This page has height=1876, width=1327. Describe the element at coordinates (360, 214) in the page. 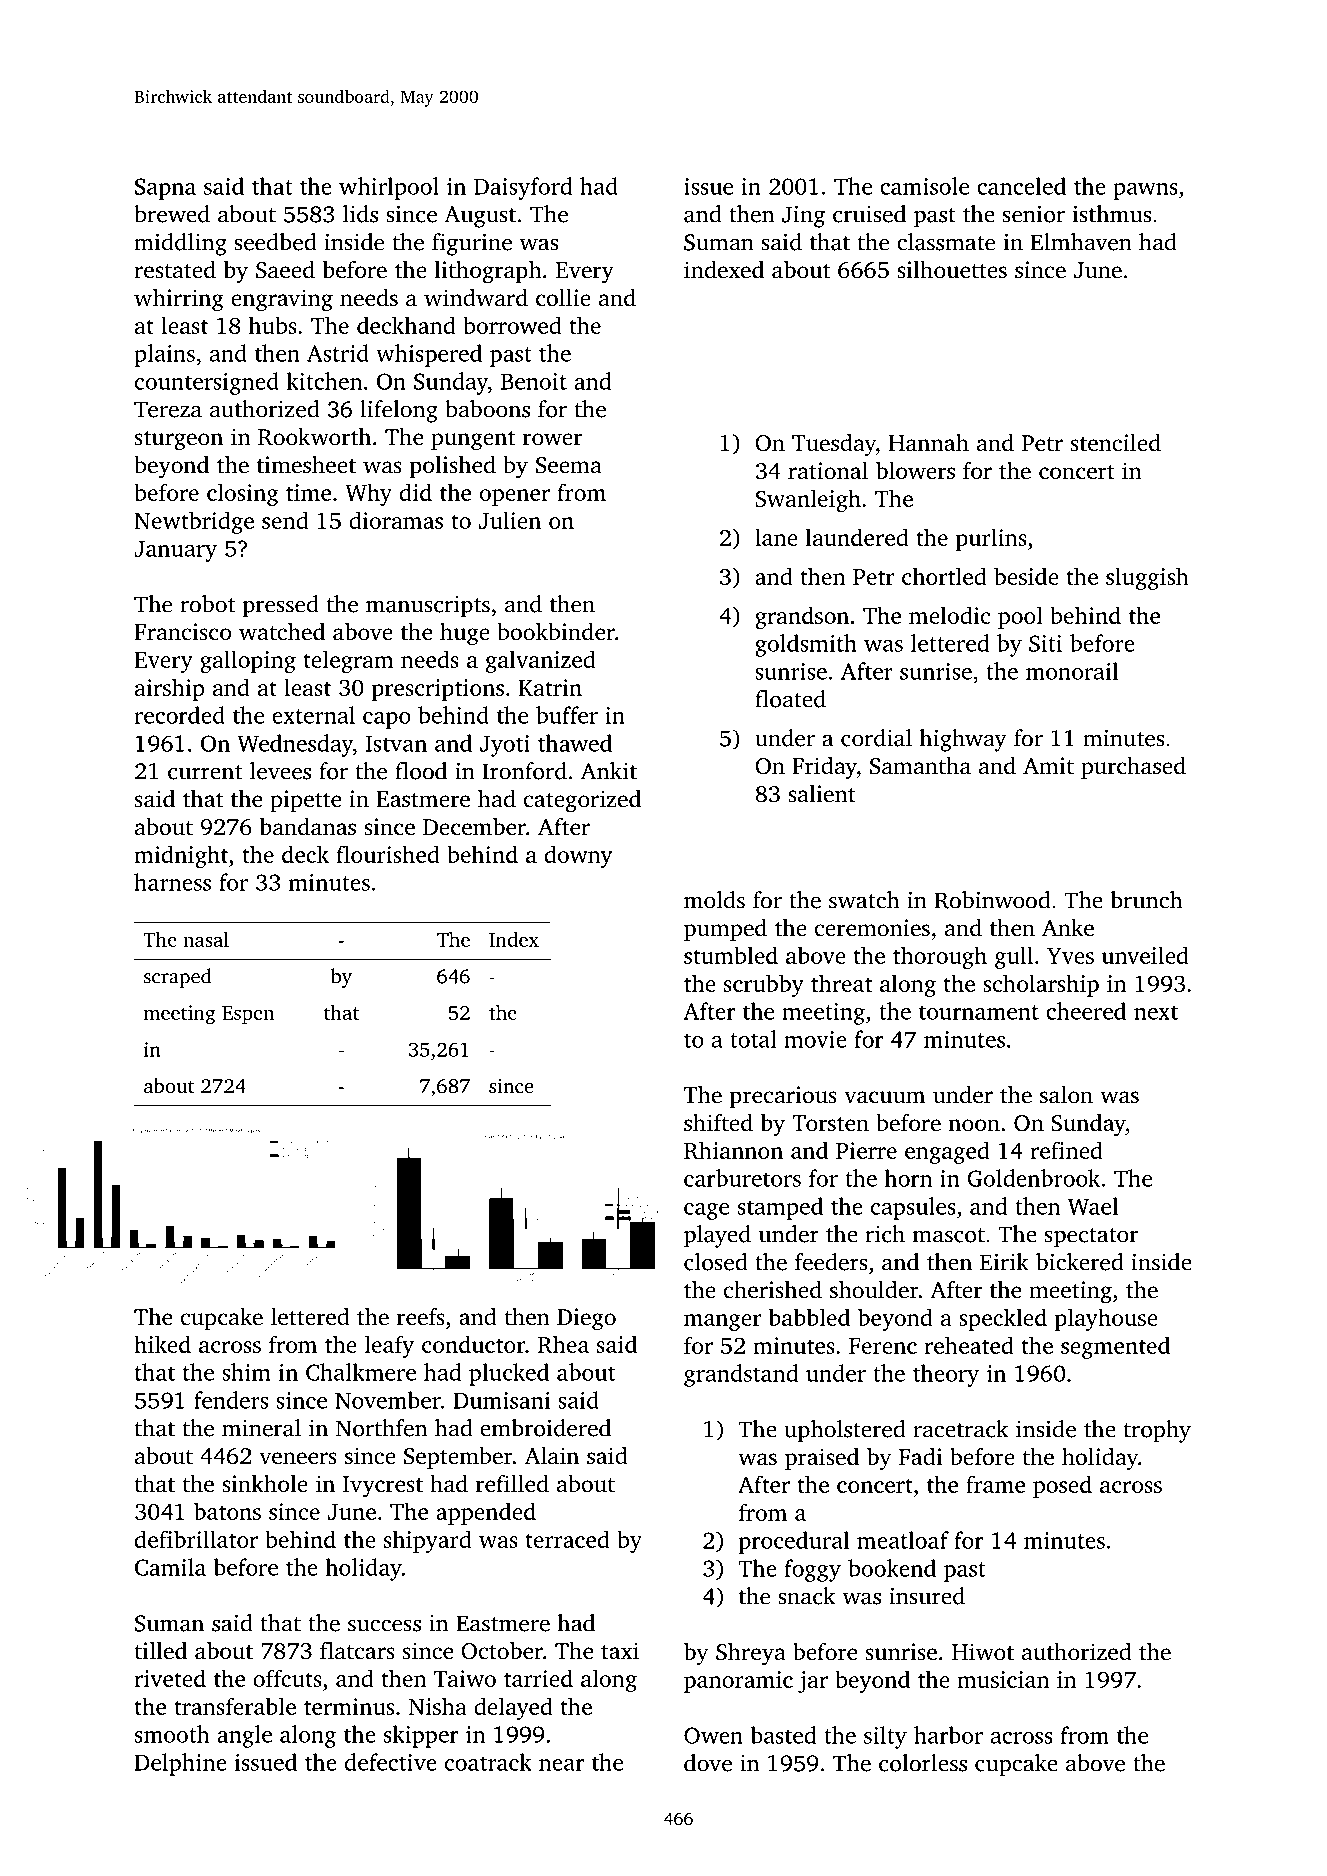

I see `lids` at that location.
